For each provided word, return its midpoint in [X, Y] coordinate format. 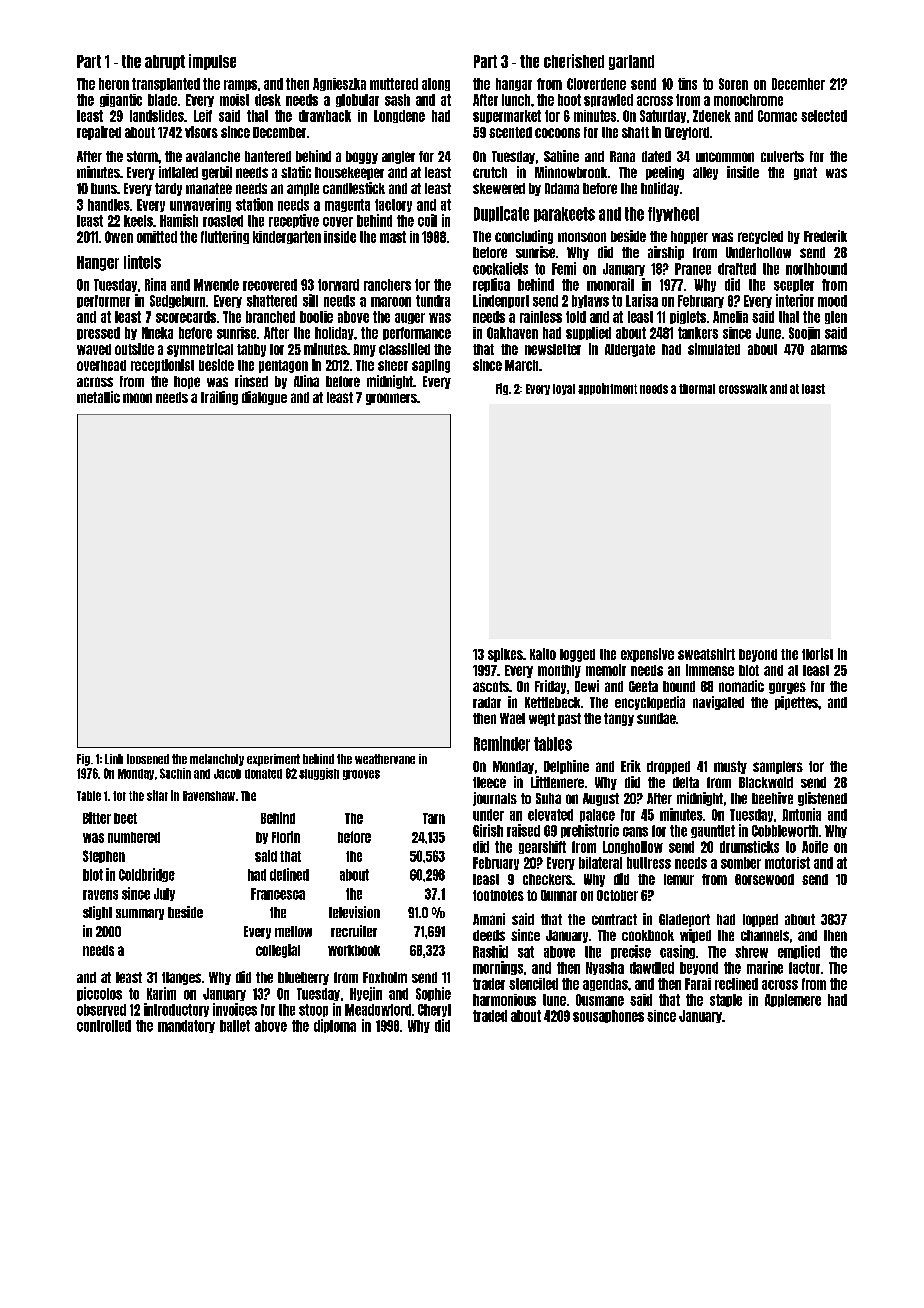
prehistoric [590, 831]
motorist [787, 863]
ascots [491, 686]
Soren [733, 84]
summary [140, 914]
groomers [391, 399]
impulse [212, 62]
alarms [829, 349]
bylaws [590, 301]
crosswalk [743, 389]
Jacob [227, 774]
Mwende [216, 285]
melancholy [217, 760]
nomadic [741, 686]
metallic [98, 397]
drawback [325, 116]
